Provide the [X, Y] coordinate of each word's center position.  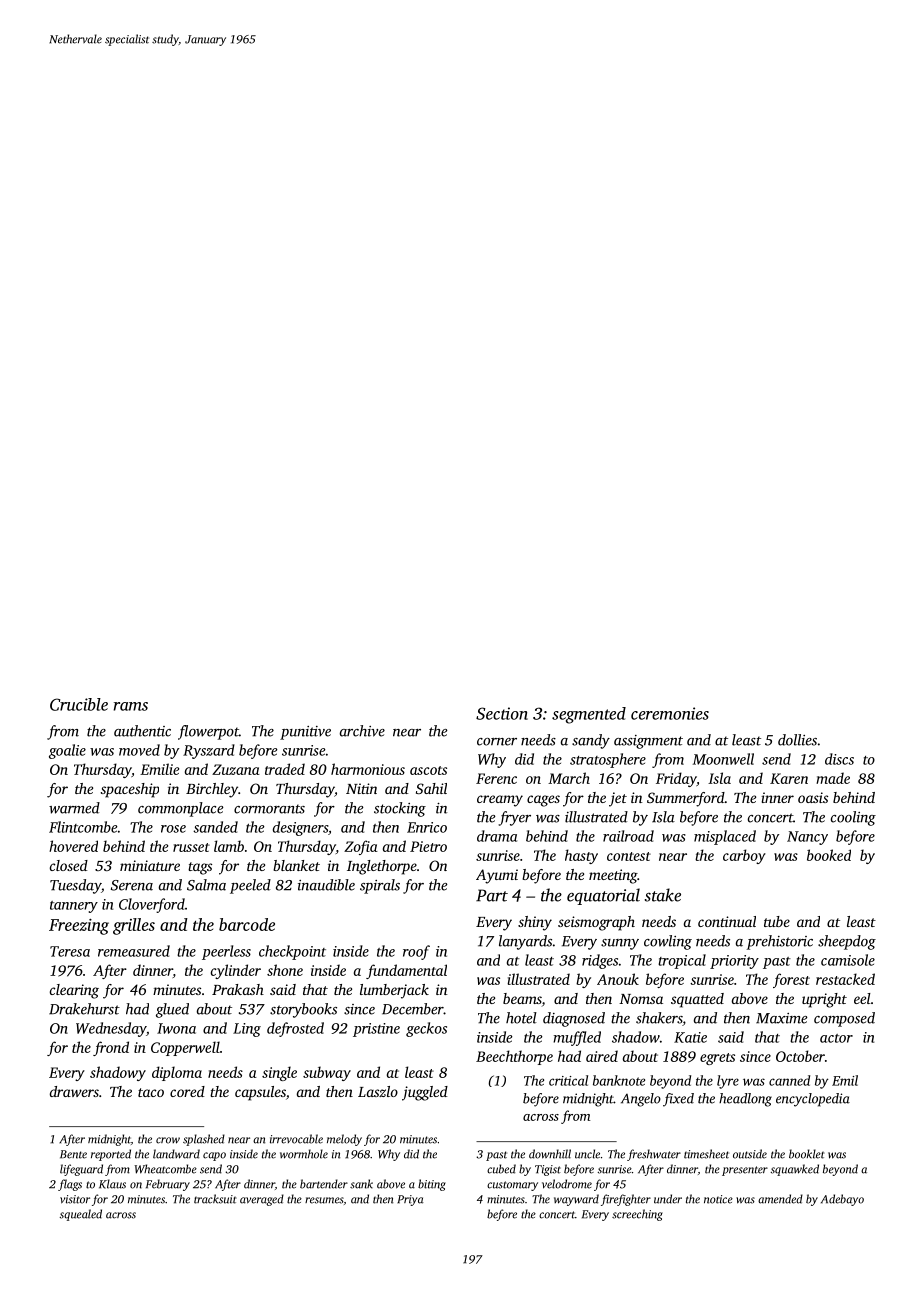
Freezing [79, 927]
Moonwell [723, 759]
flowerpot [208, 732]
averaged [262, 1200]
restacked [845, 979]
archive [362, 731]
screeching [637, 1215]
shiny [535, 923]
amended [780, 1199]
